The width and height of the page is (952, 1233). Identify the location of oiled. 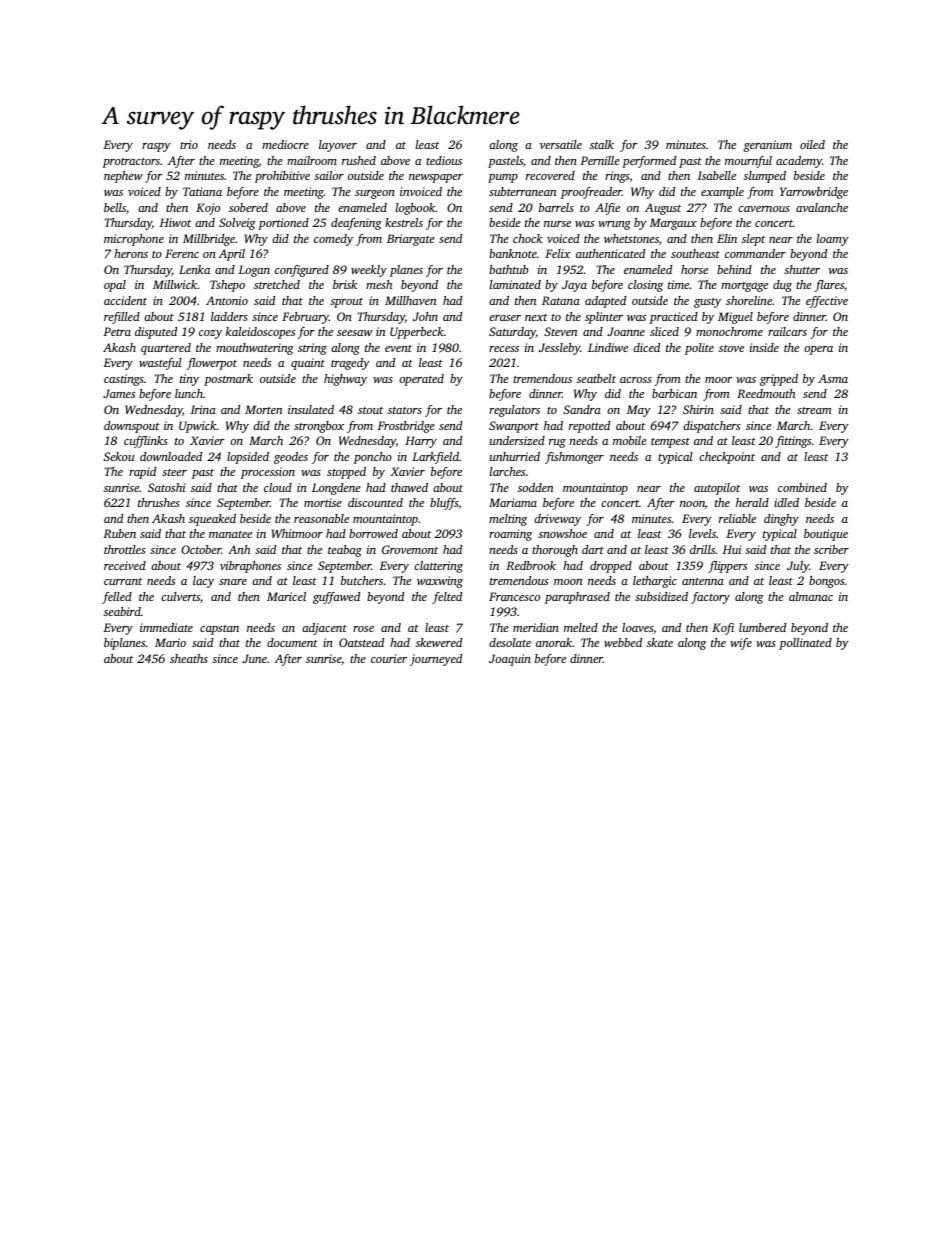
(812, 144).
